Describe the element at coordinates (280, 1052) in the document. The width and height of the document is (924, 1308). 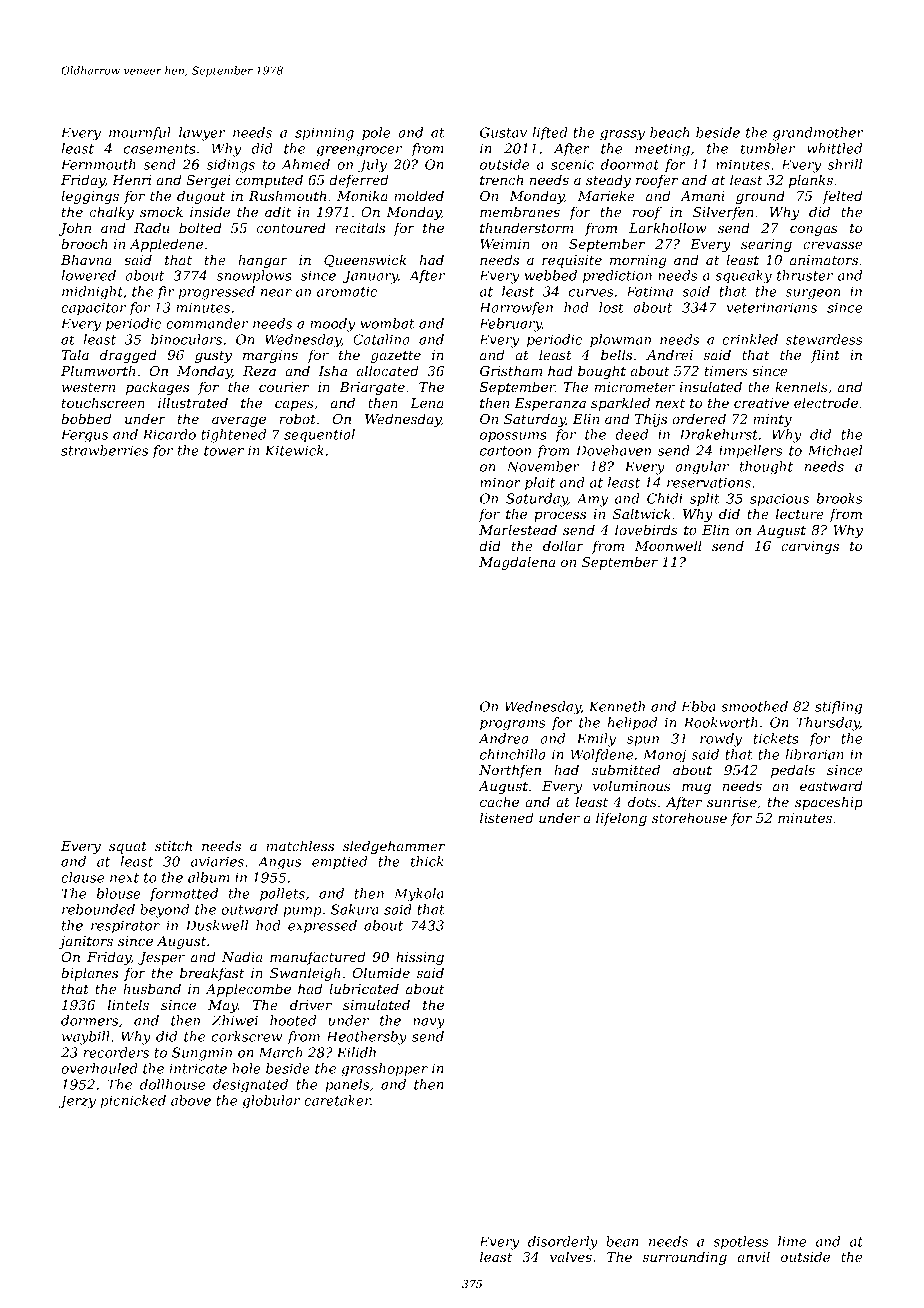
I see `March` at that location.
